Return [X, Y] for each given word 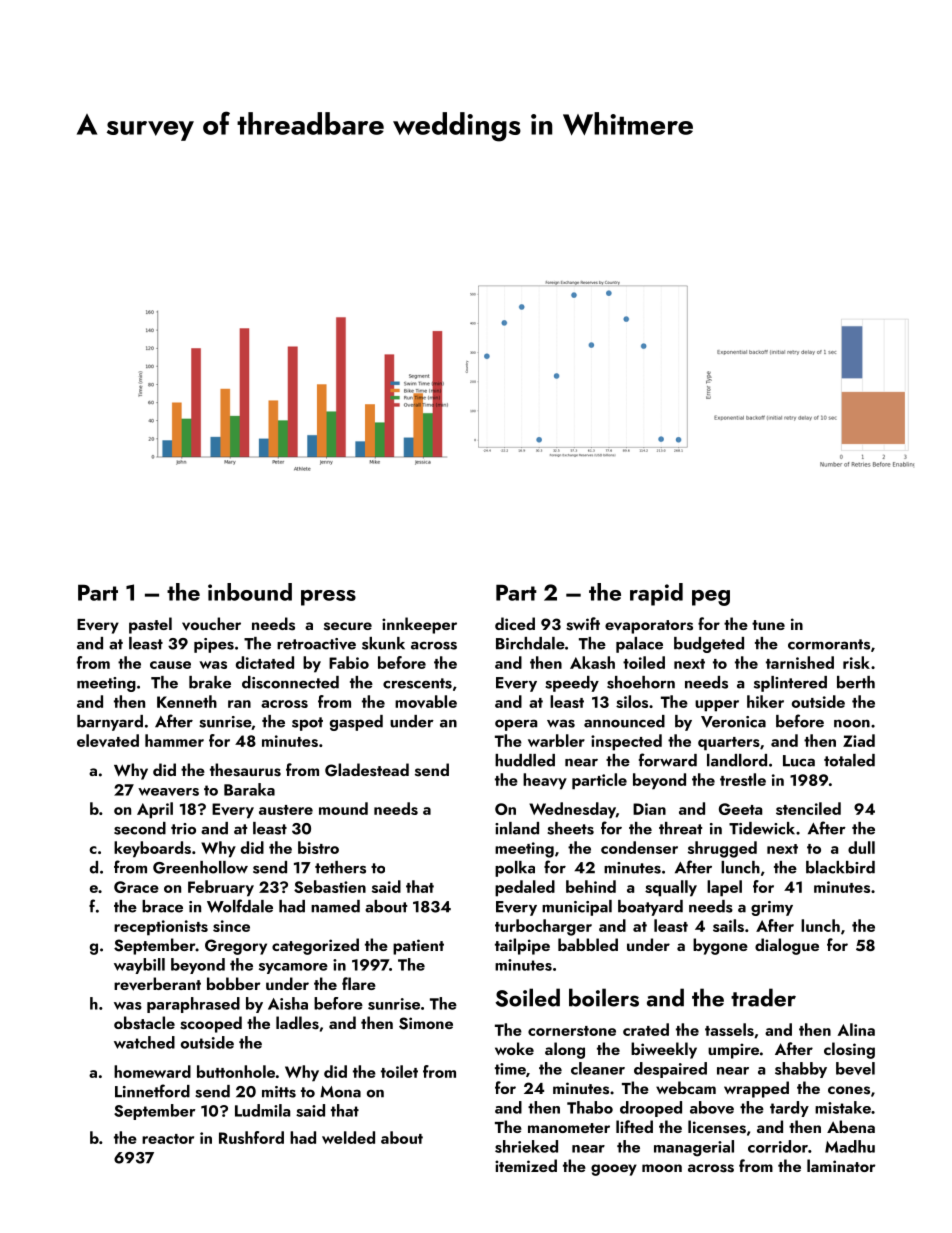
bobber [234, 983]
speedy [572, 684]
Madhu [850, 1146]
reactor [168, 1139]
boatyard [650, 908]
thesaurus [245, 770]
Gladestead [367, 770]
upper [717, 706]
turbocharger [543, 927]
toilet [399, 1071]
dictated [265, 662]
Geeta [740, 809]
